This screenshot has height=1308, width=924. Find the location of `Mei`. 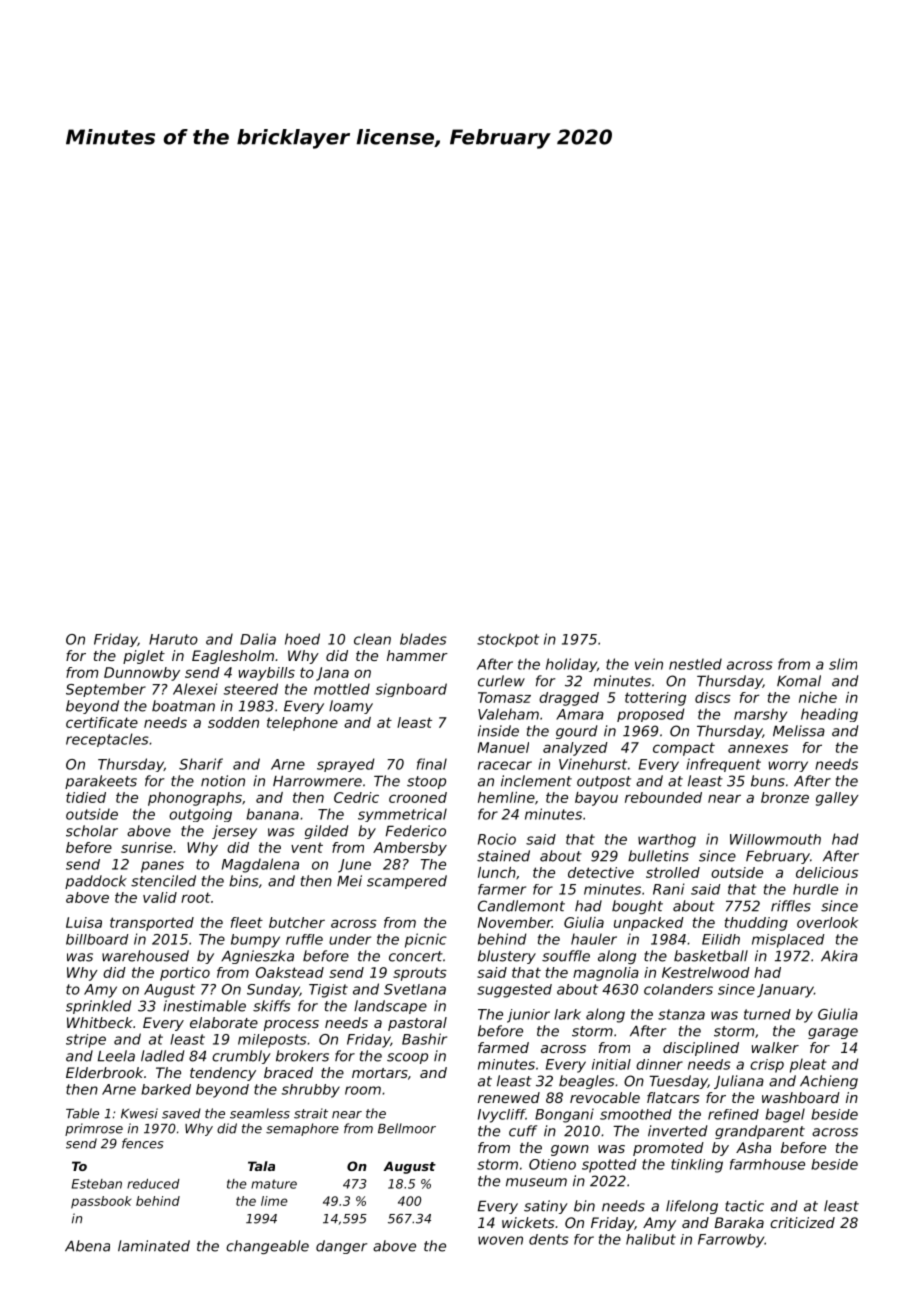

Mei is located at coordinates (349, 881).
